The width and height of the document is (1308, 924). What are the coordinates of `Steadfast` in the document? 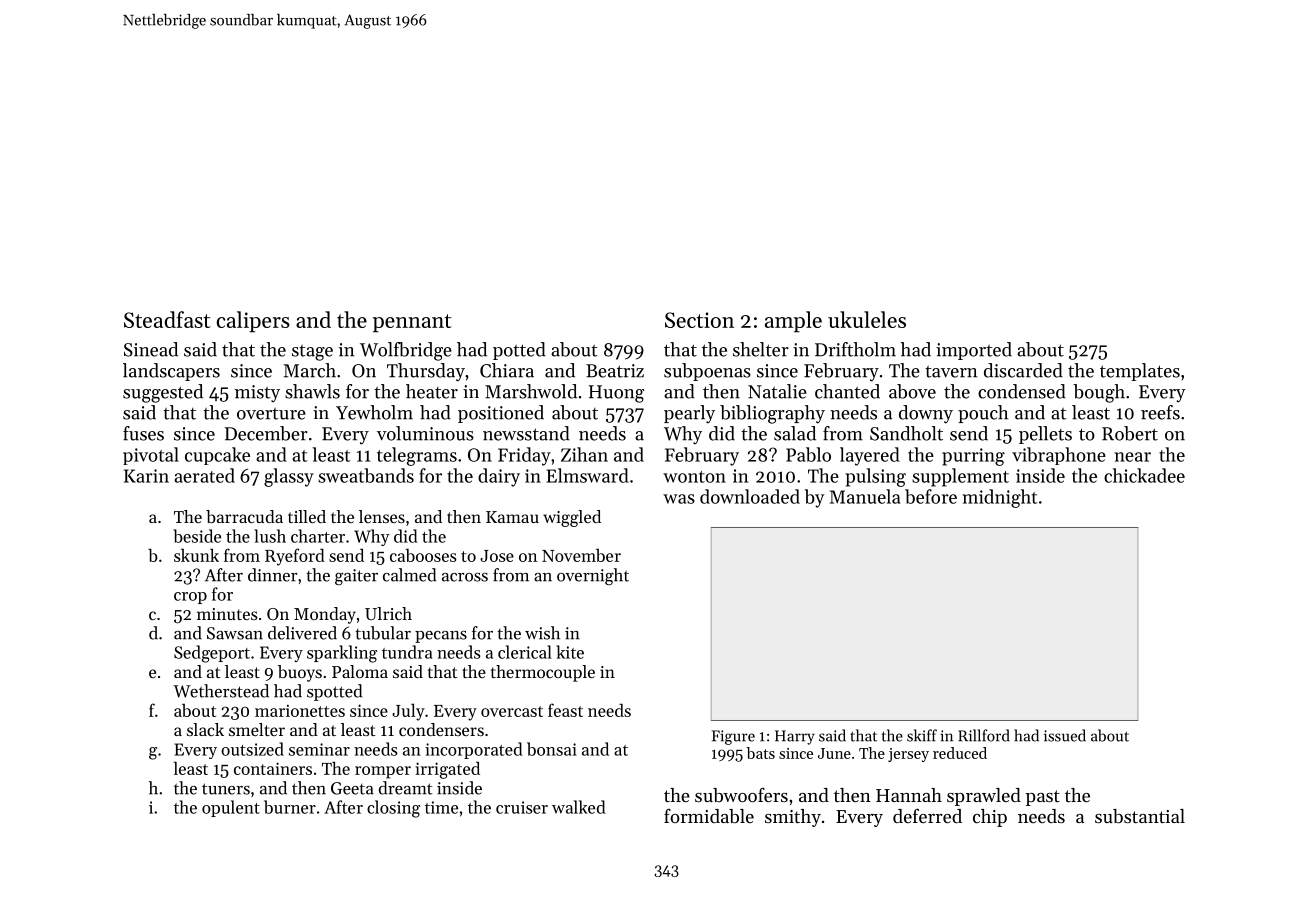 It's located at (167, 319).
